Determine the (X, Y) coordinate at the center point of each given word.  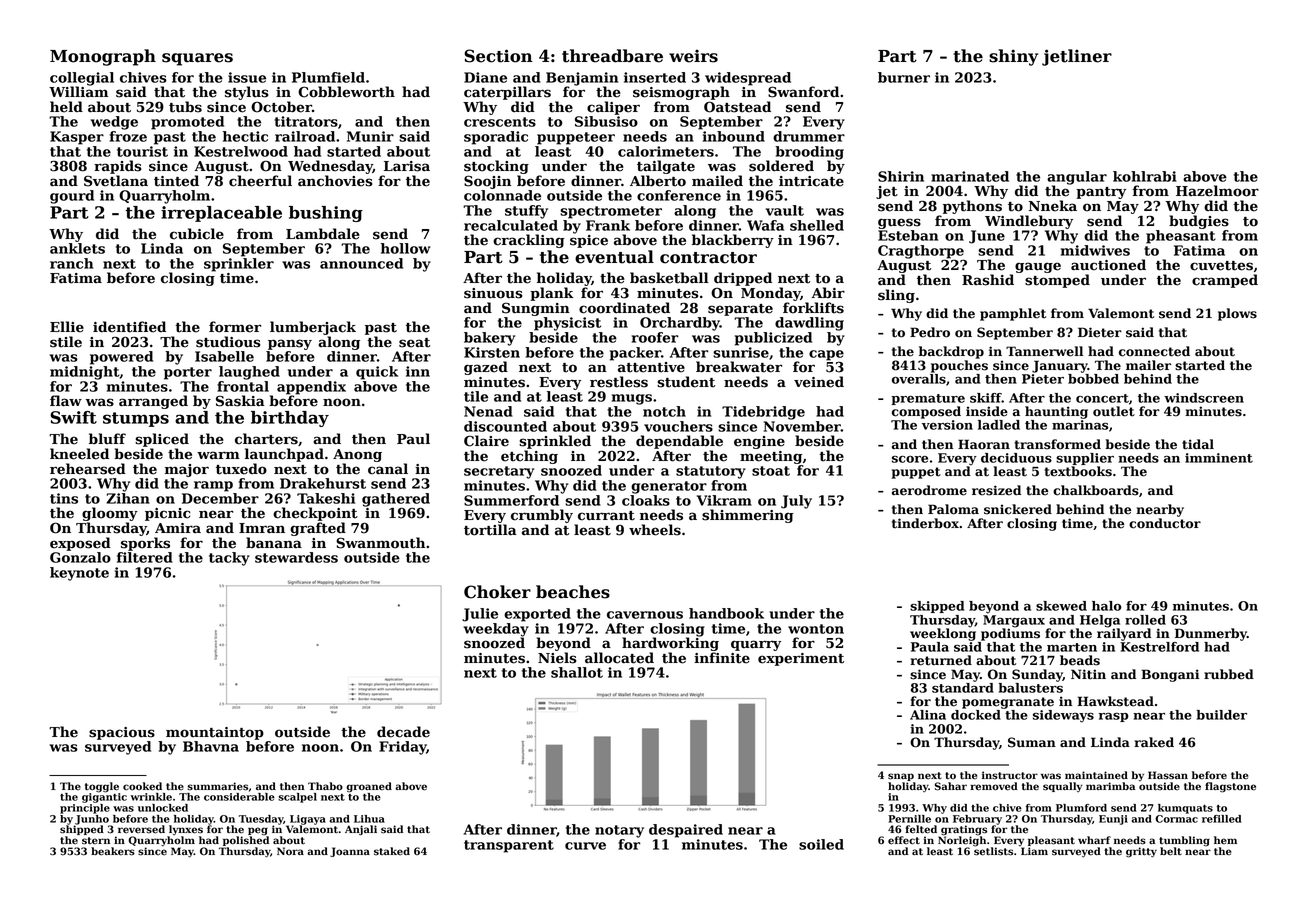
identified (129, 327)
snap (901, 777)
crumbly (542, 516)
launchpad (284, 455)
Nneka (1053, 206)
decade (403, 732)
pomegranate (1008, 703)
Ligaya (308, 820)
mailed (717, 181)
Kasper (77, 138)
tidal (1198, 444)
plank (552, 294)
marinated (970, 176)
